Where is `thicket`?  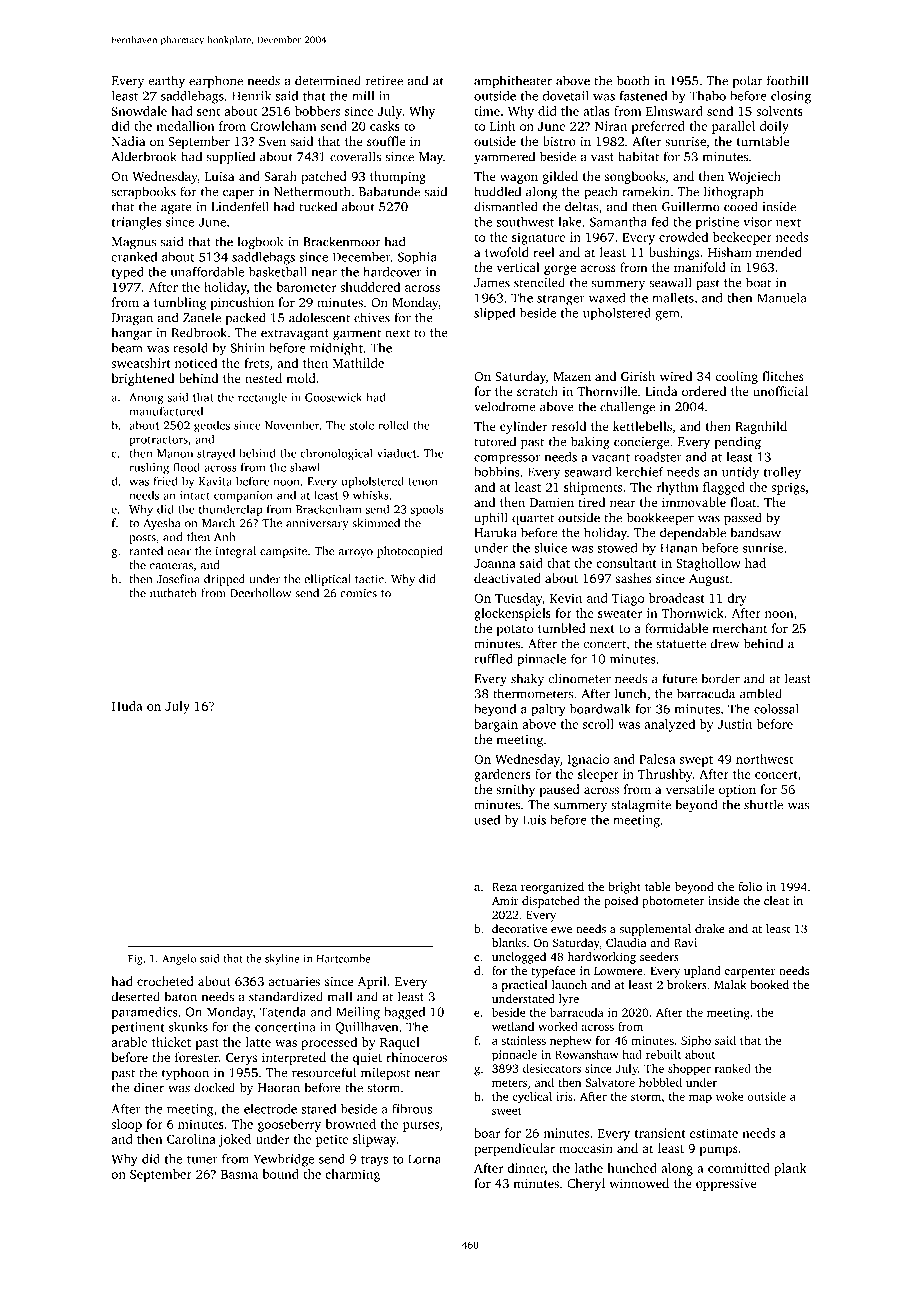 thicket is located at coordinates (171, 1042).
